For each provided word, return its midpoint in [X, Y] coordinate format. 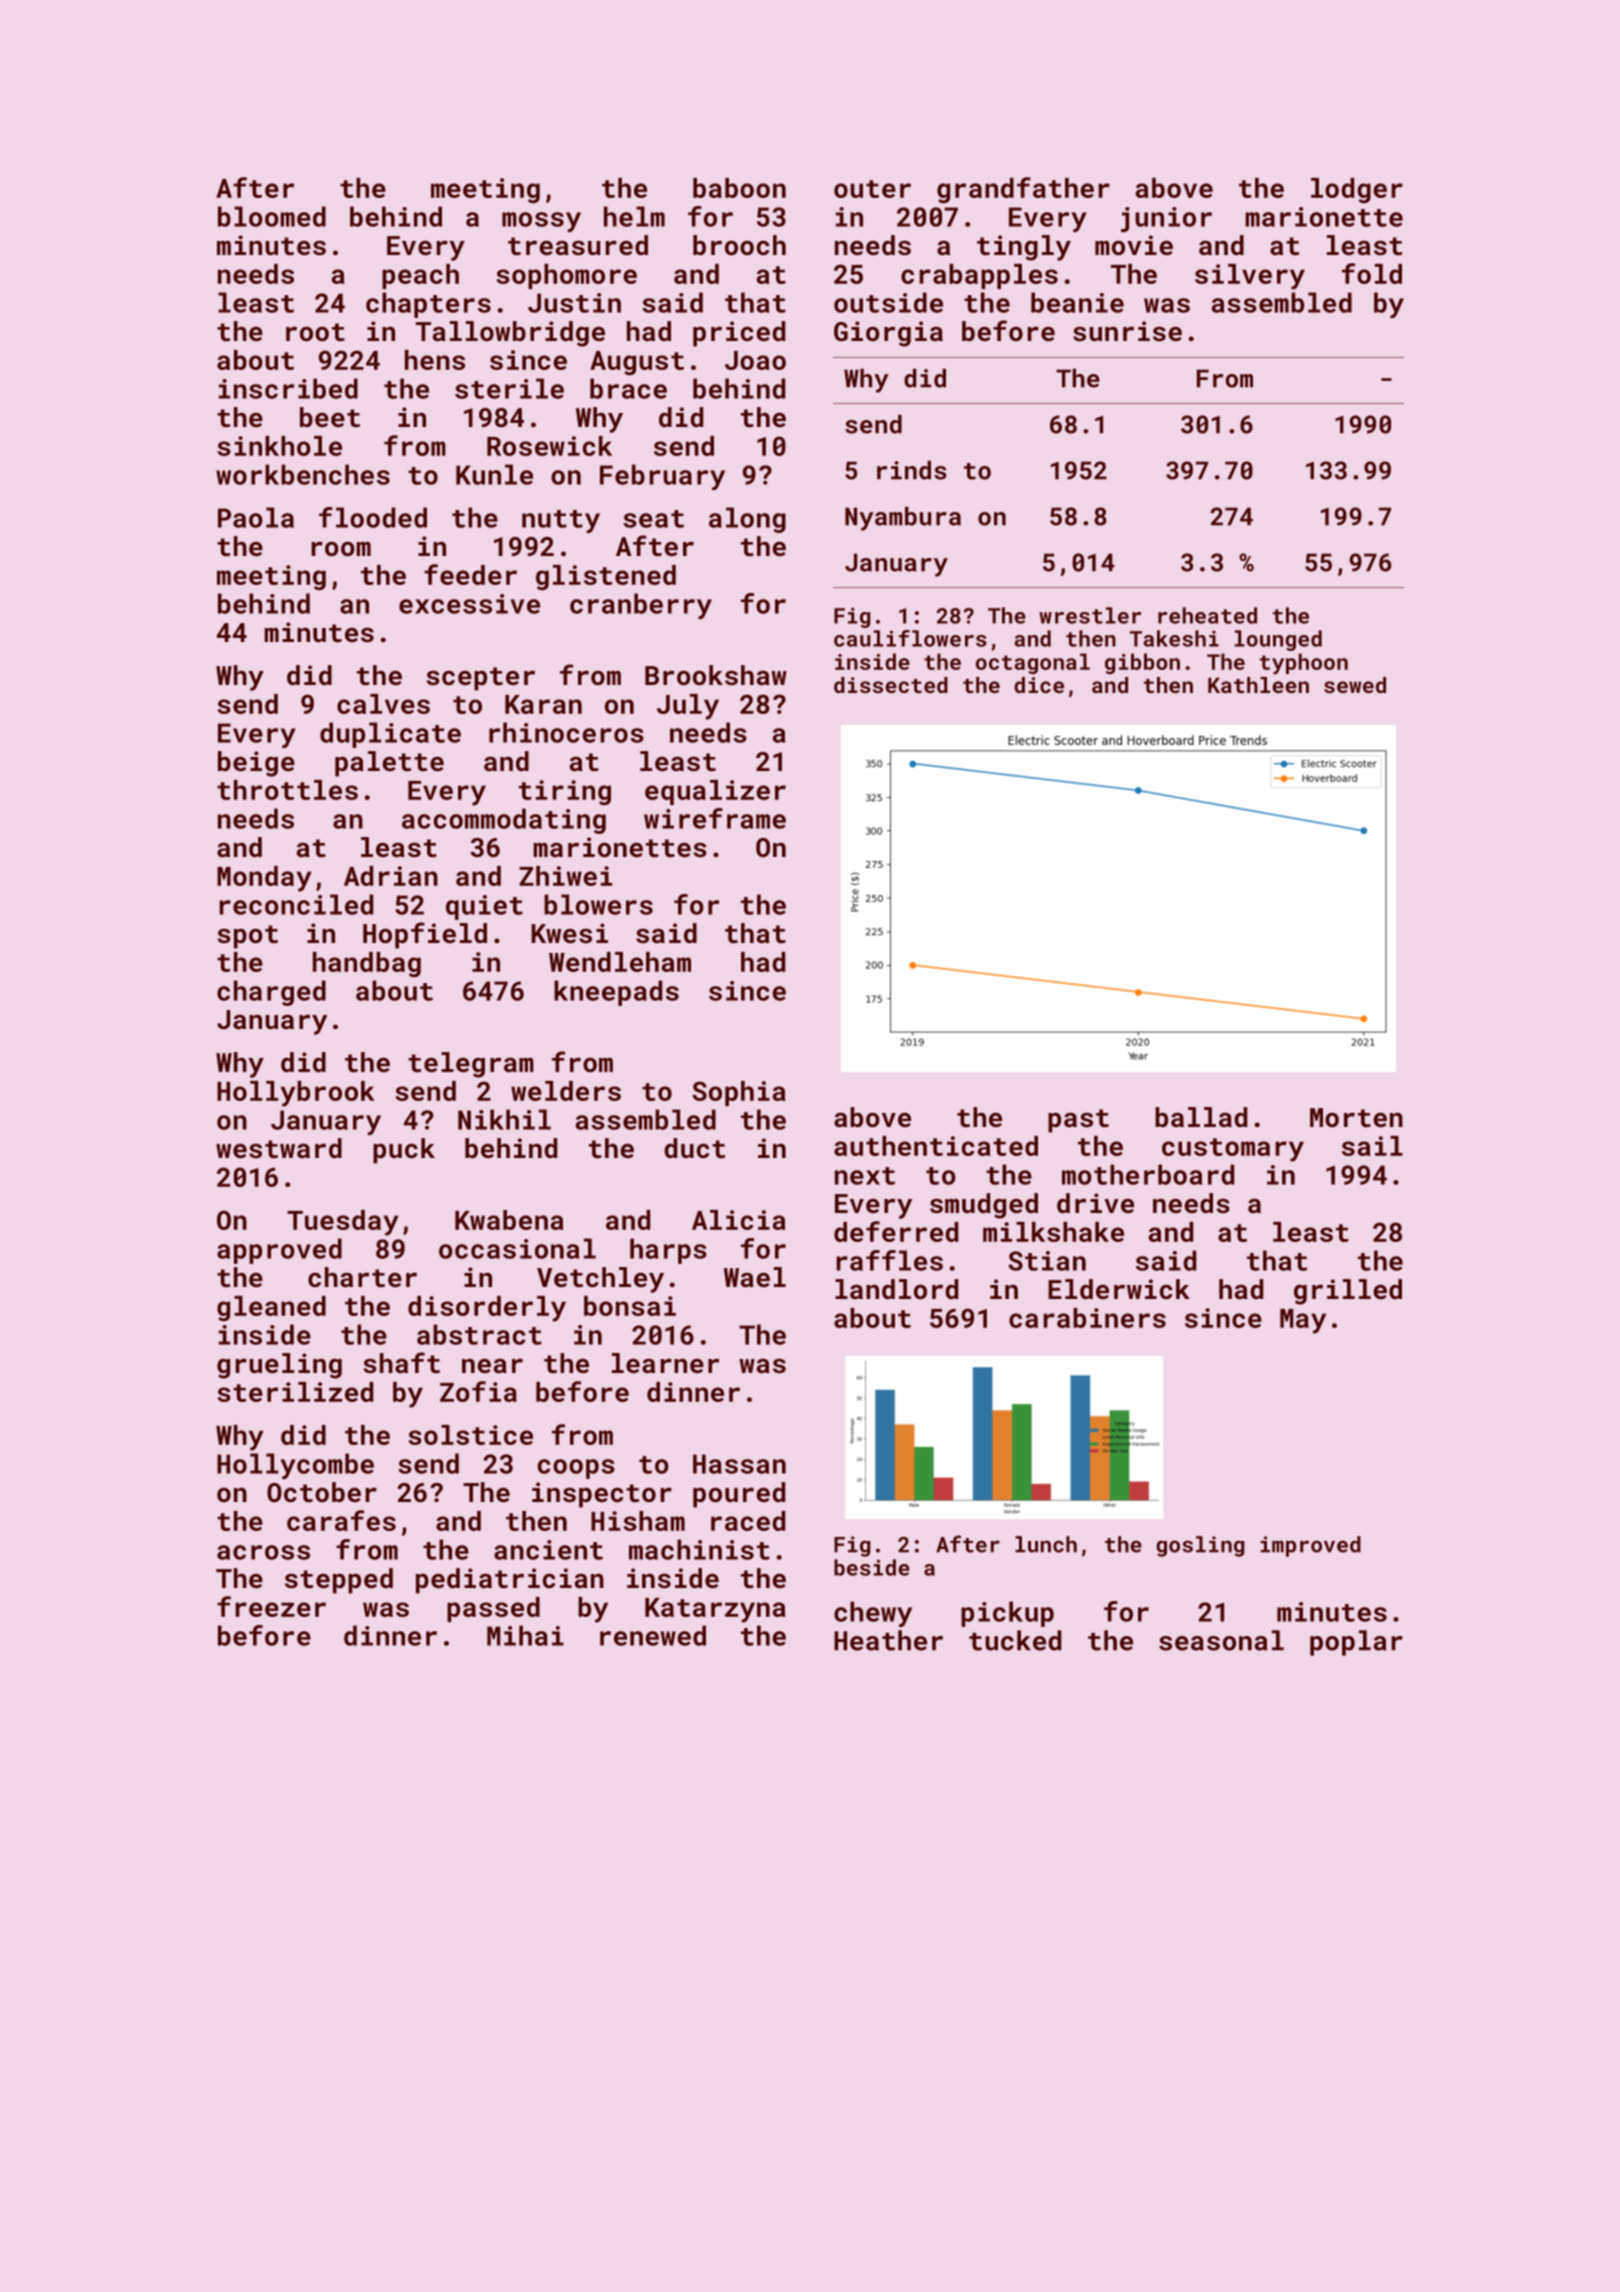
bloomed [272, 216]
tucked [1015, 1640]
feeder [470, 574]
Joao [755, 360]
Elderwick [1119, 1289]
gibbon [1142, 663]
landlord [896, 1289]
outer [872, 189]
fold [1372, 273]
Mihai [525, 1635]
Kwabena [509, 1220]
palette [389, 764]
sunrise [1127, 331]
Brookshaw [716, 675]
